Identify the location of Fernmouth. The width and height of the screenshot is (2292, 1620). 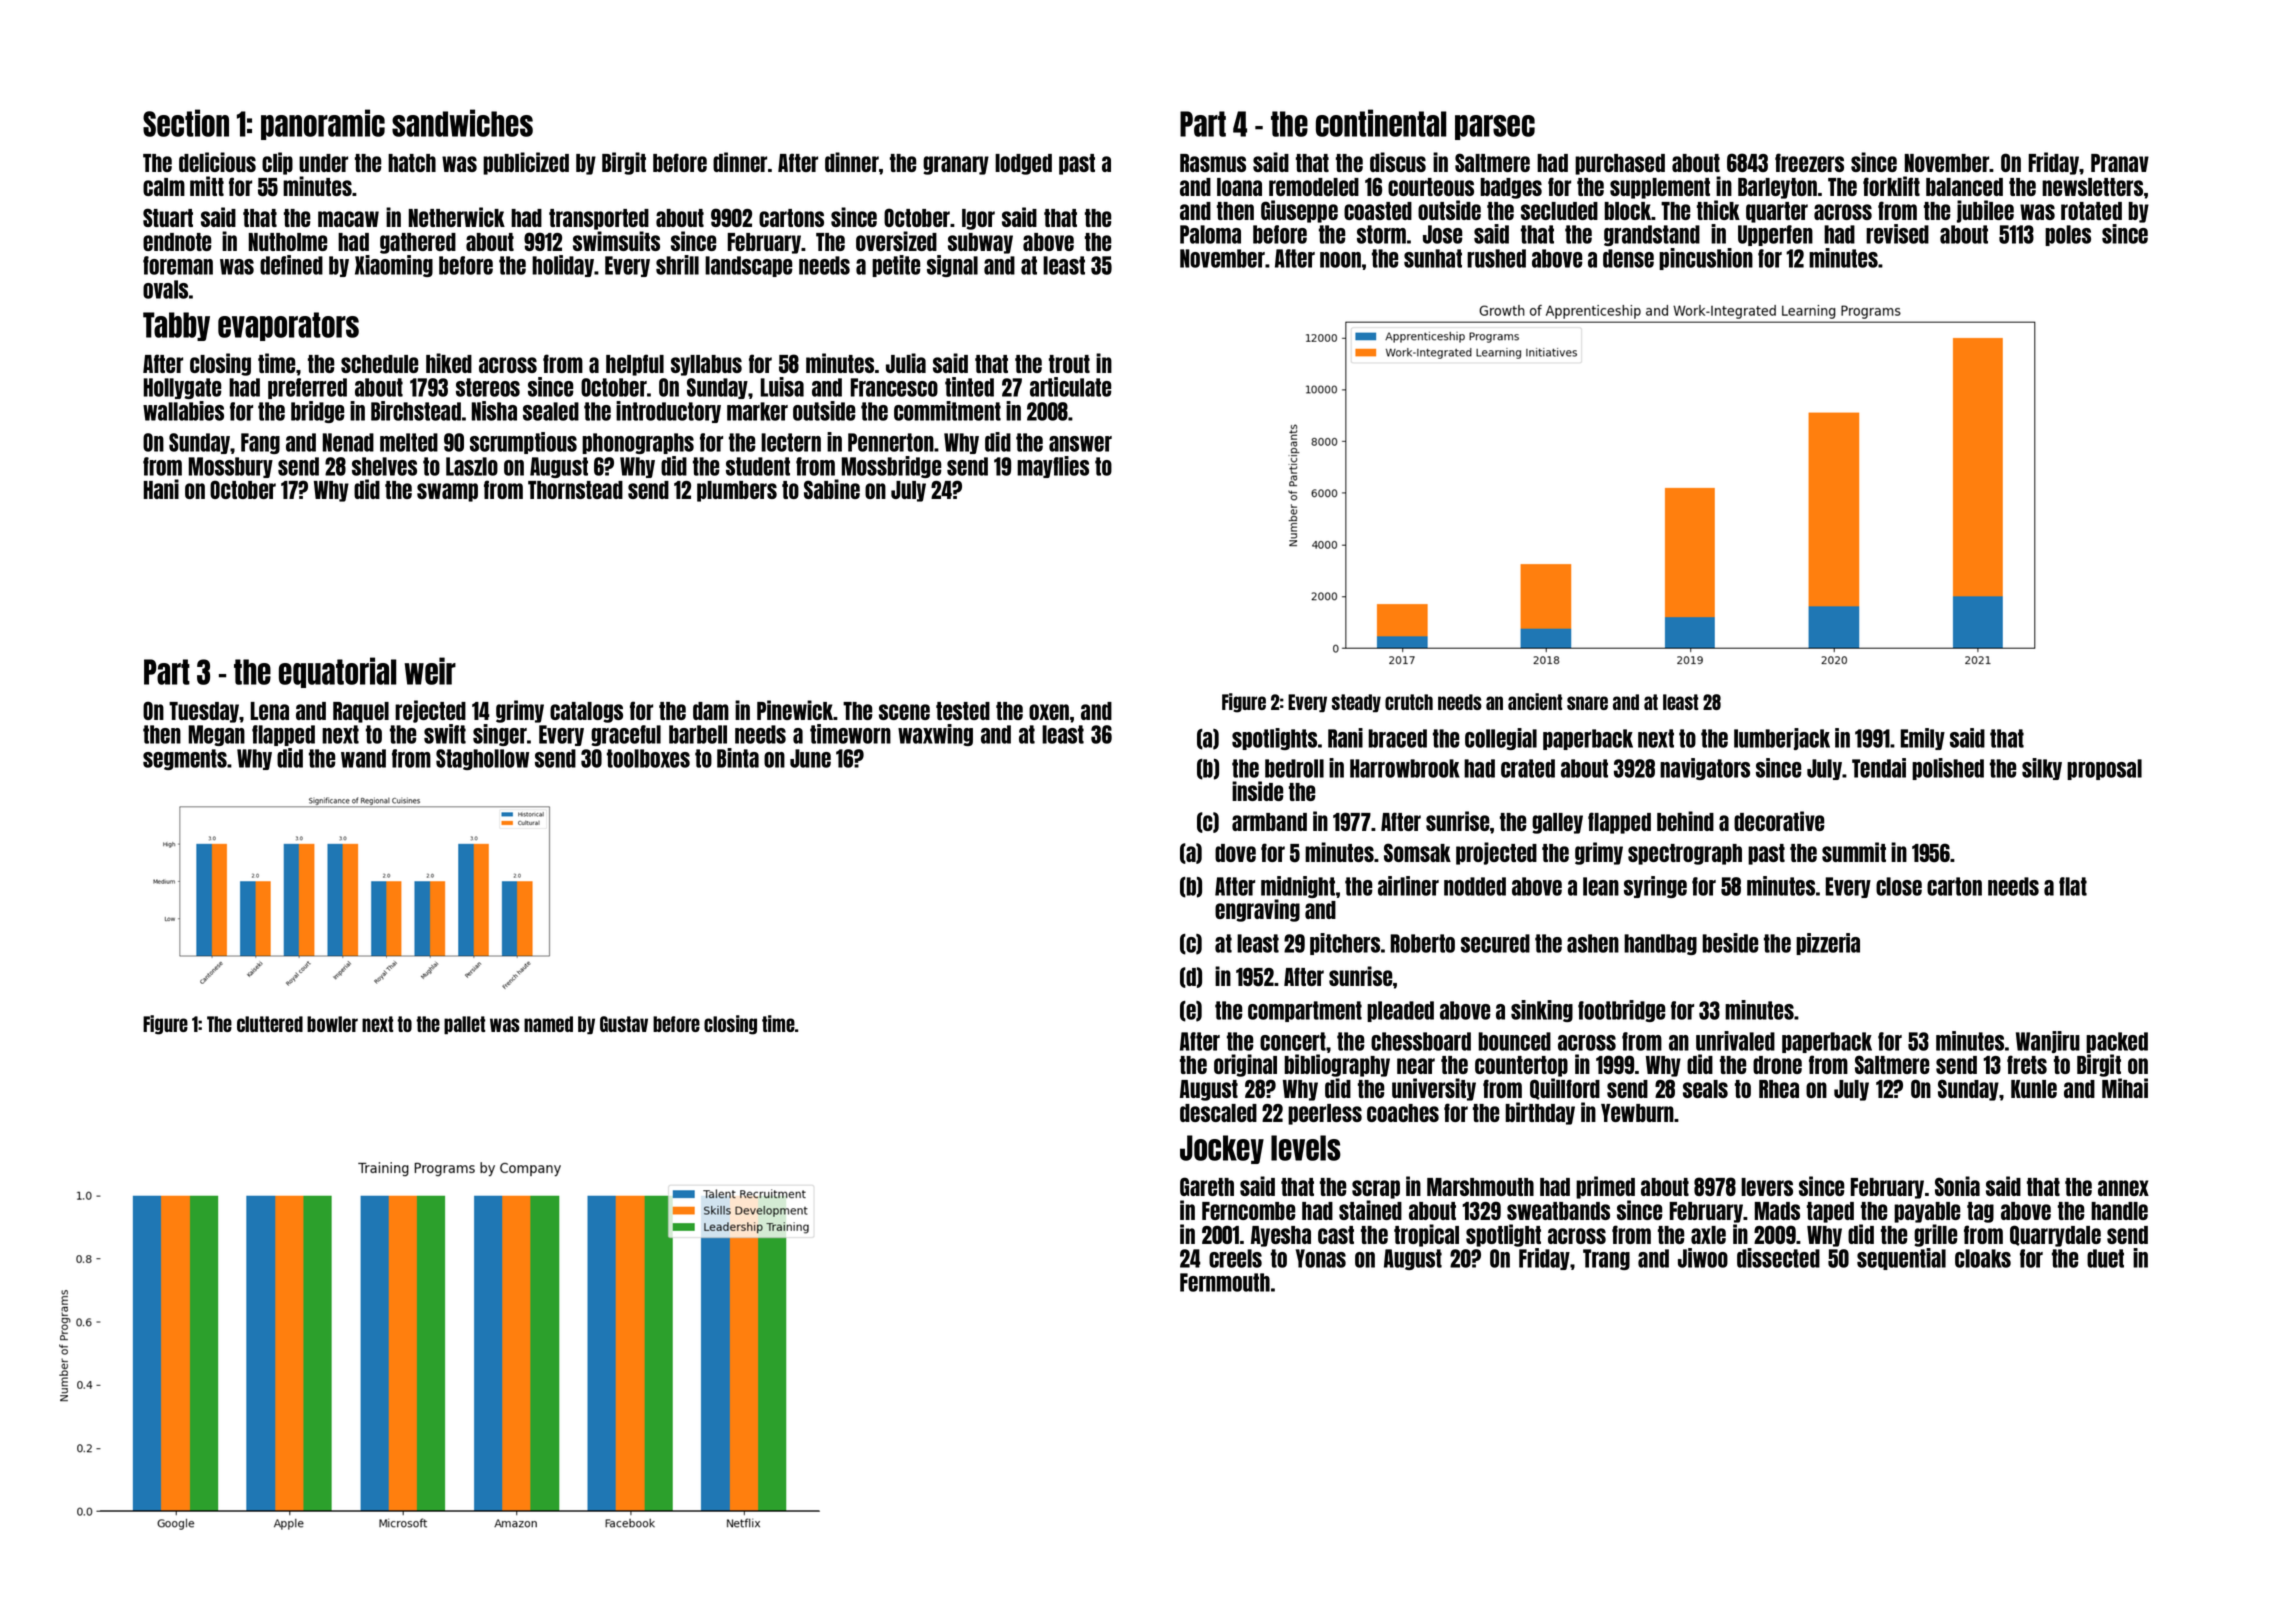
(1225, 1282).
